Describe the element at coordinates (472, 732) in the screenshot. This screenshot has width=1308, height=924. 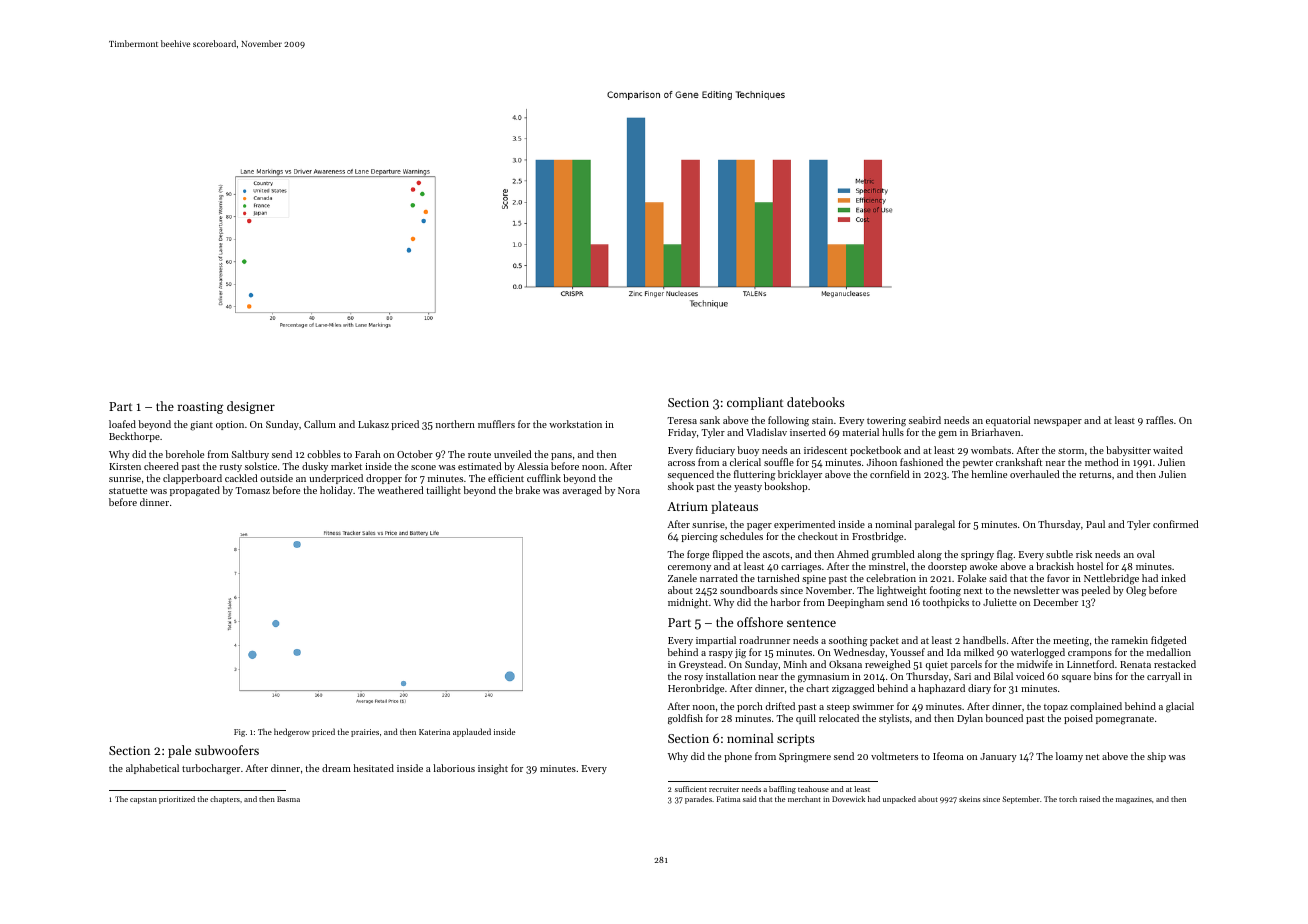
I see `applauded` at that location.
